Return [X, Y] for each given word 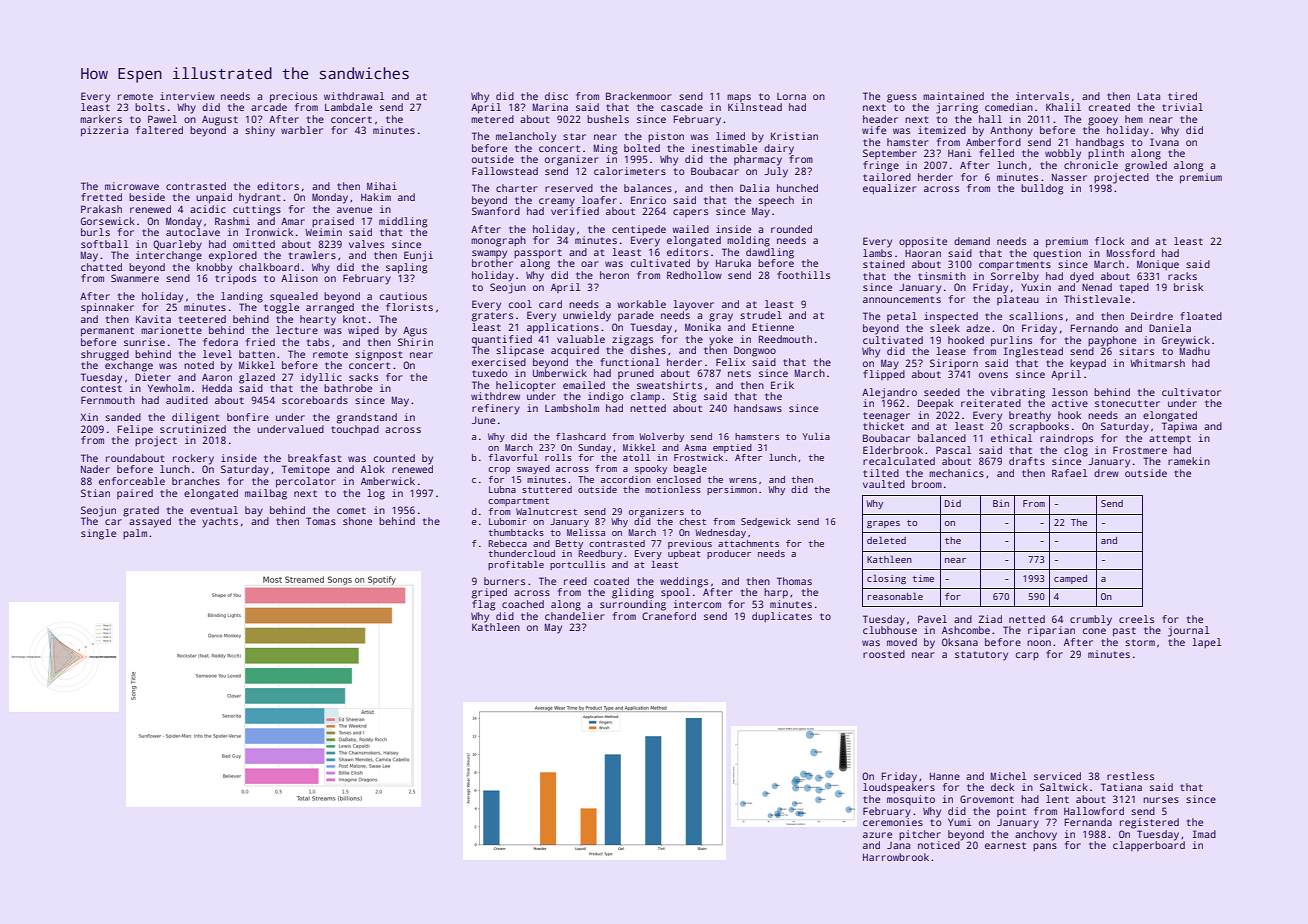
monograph [498, 241]
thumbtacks [516, 532]
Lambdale [348, 107]
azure [877, 835]
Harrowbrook [896, 857]
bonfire [248, 417]
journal [1188, 631]
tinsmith [942, 276]
